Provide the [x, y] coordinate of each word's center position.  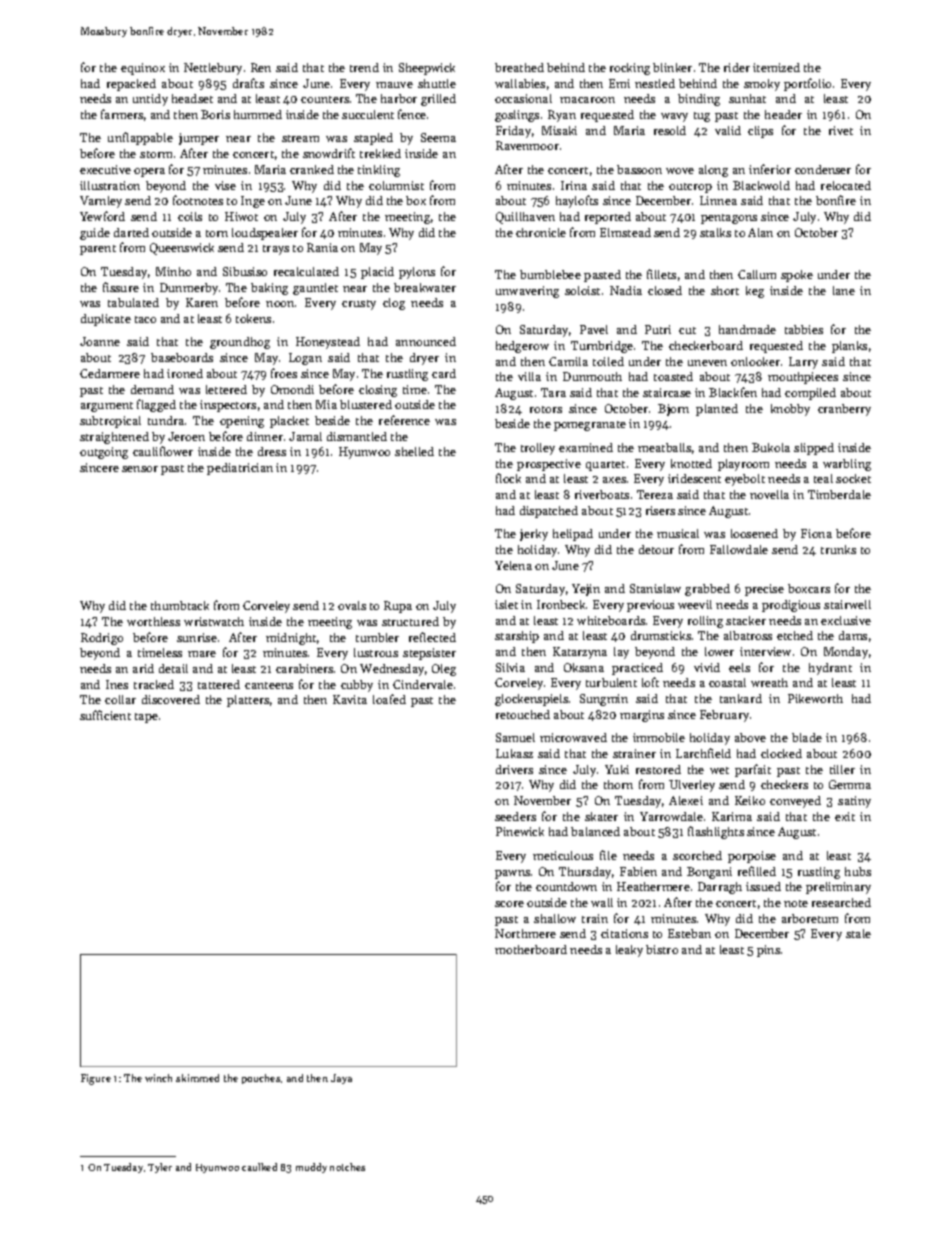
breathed [519, 67]
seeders [515, 816]
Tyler [160, 1168]
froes [284, 373]
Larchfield [703, 753]
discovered [171, 699]
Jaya [341, 1079]
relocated [846, 185]
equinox [143, 69]
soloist [582, 290]
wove [680, 171]
